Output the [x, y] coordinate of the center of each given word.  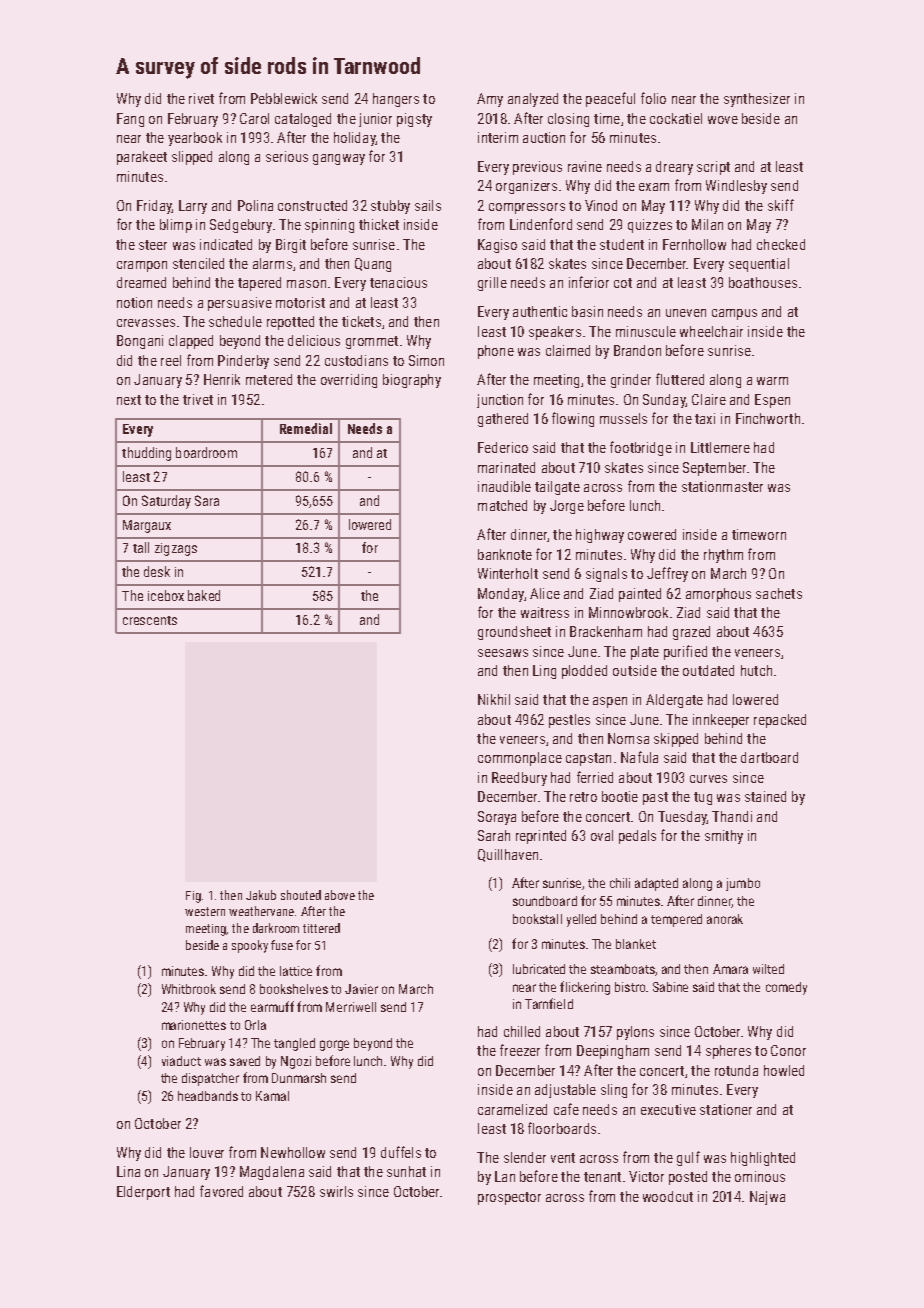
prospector [509, 1198]
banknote [505, 554]
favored [221, 1191]
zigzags [176, 549]
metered [269, 379]
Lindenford [541, 224]
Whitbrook [189, 989]
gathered [503, 420]
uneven [686, 313]
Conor [788, 1050]
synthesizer [757, 100]
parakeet [142, 158]
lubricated [539, 969]
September [714, 469]
